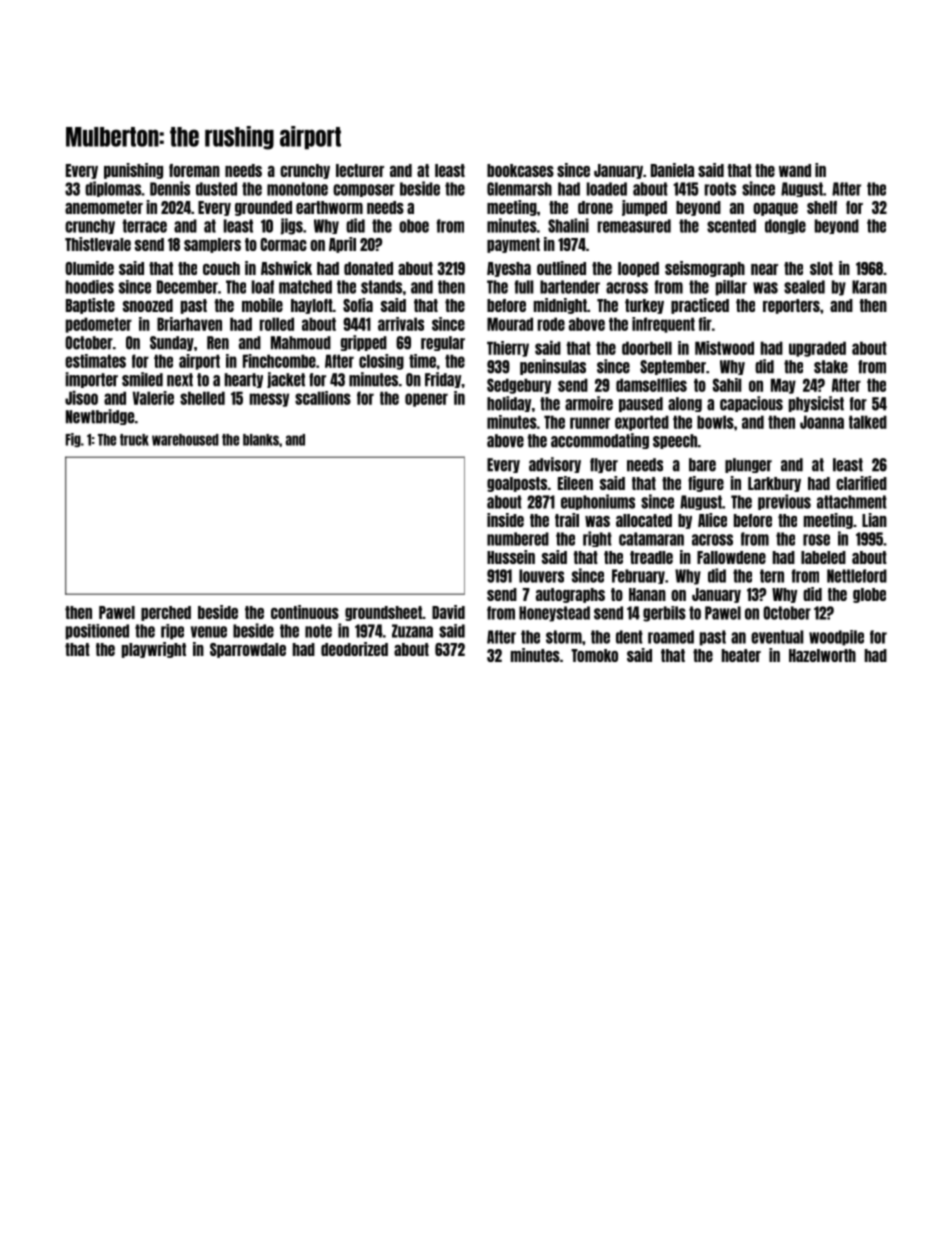 The height and width of the screenshot is (1233, 952). I want to click on figure, so click(706, 484).
